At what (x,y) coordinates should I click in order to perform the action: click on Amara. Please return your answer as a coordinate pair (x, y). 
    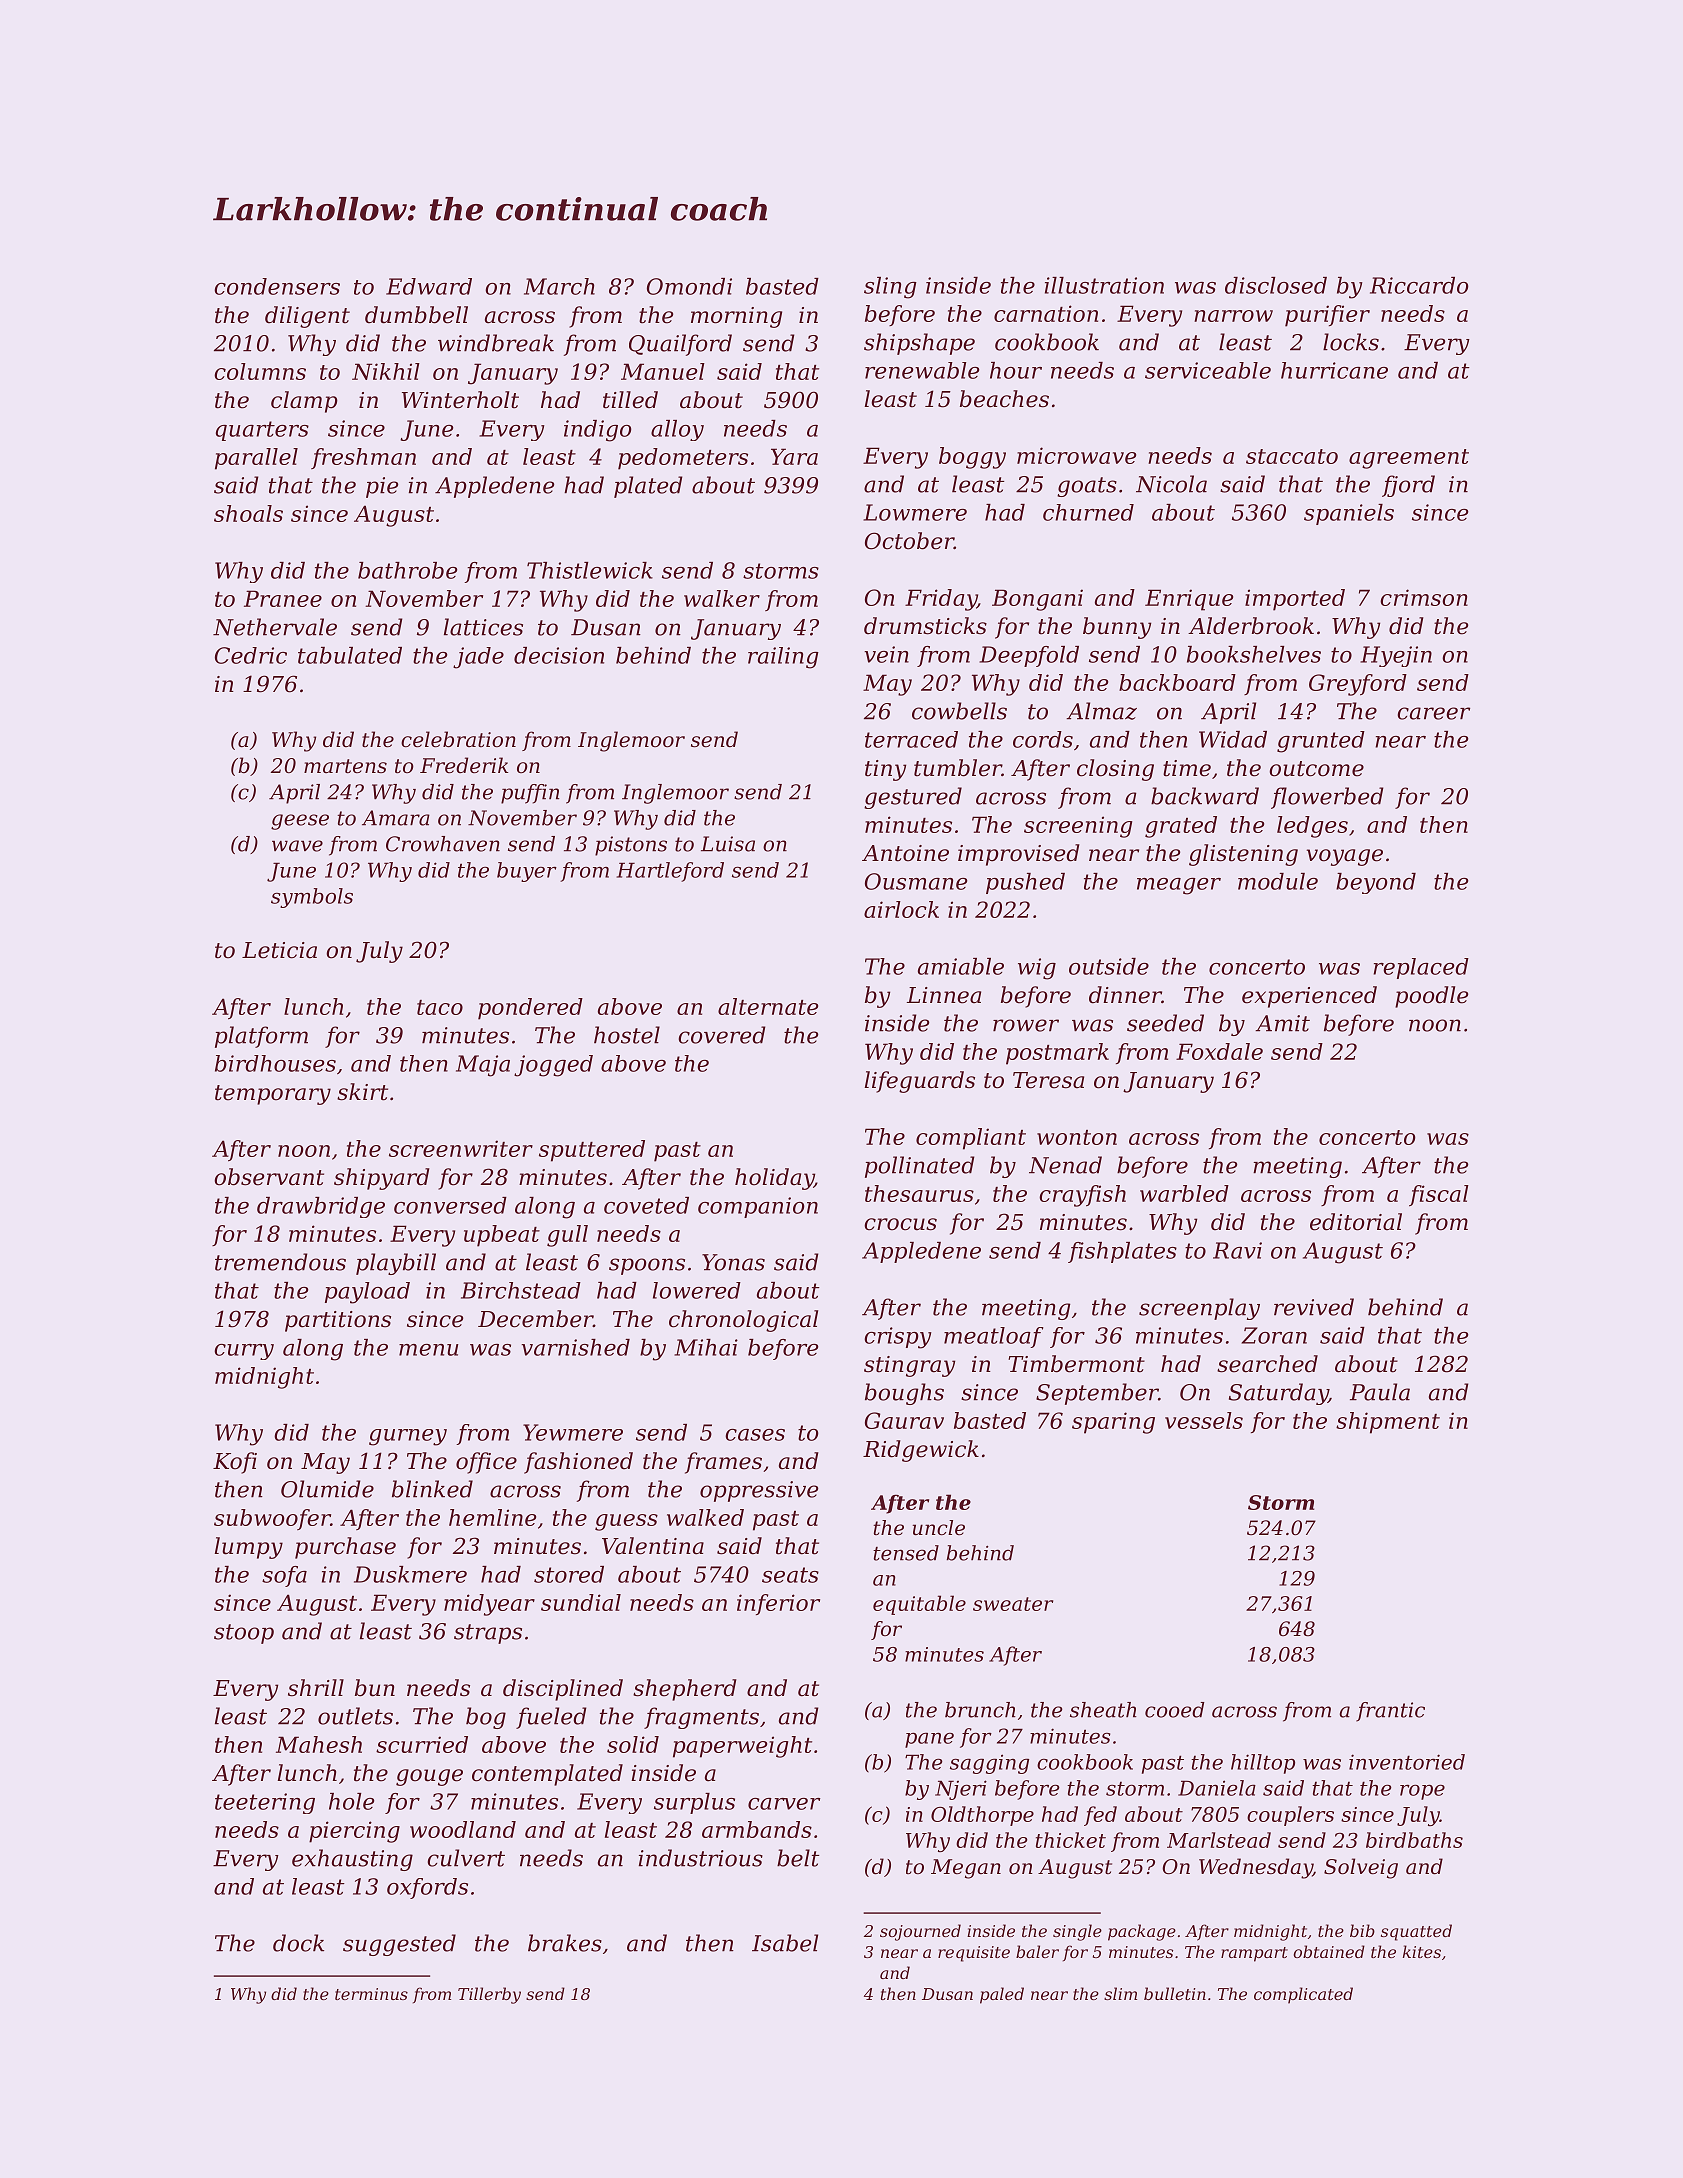
    Looking at the image, I should click on (396, 818).
